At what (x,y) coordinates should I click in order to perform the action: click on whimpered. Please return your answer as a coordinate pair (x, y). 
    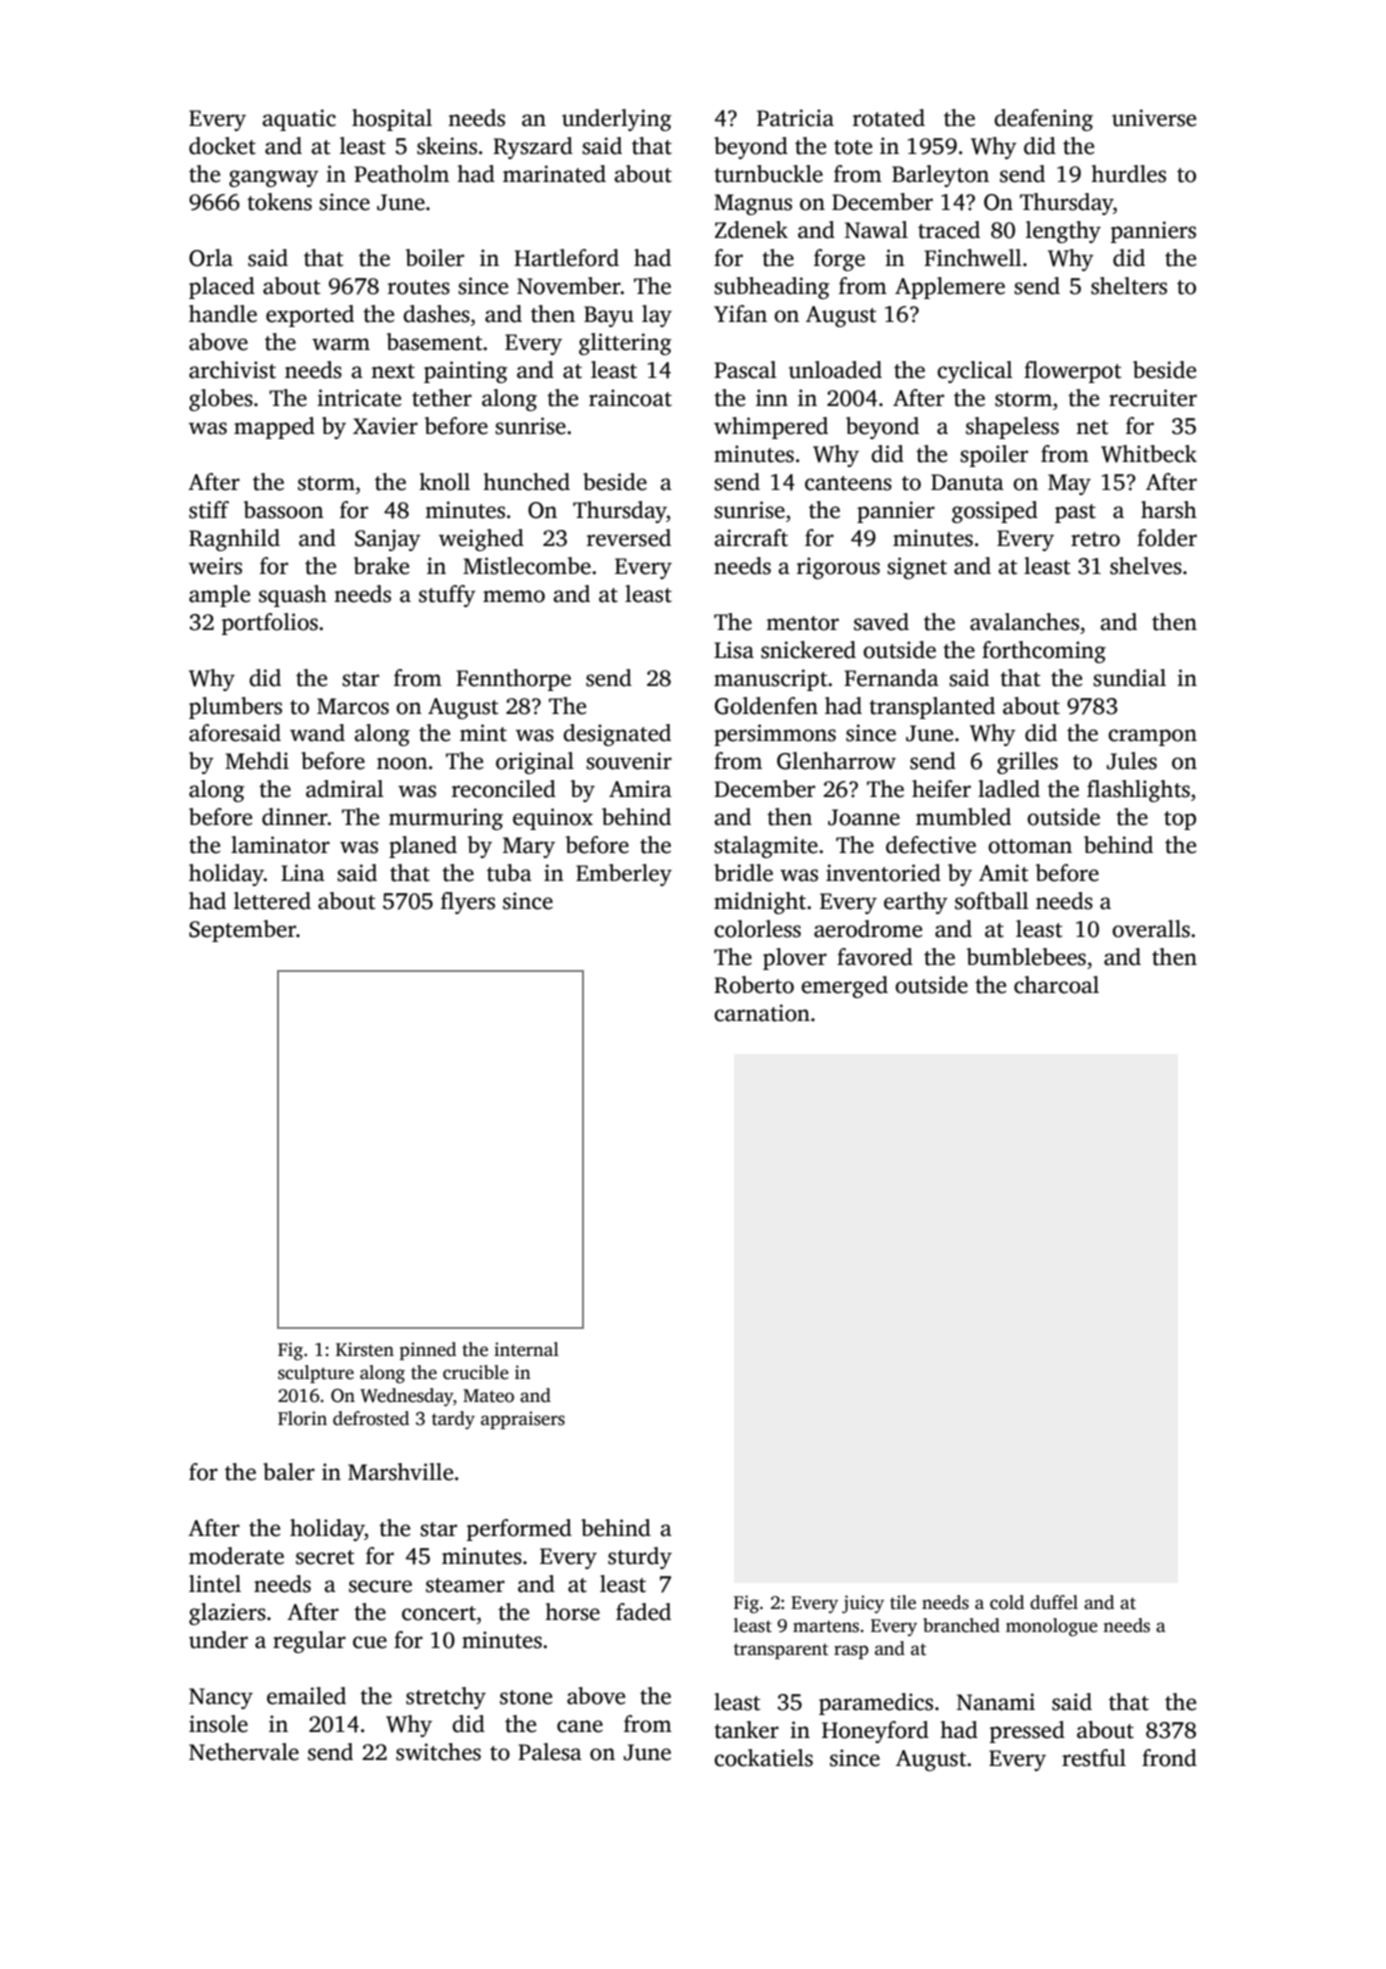
    Looking at the image, I should click on (771, 428).
